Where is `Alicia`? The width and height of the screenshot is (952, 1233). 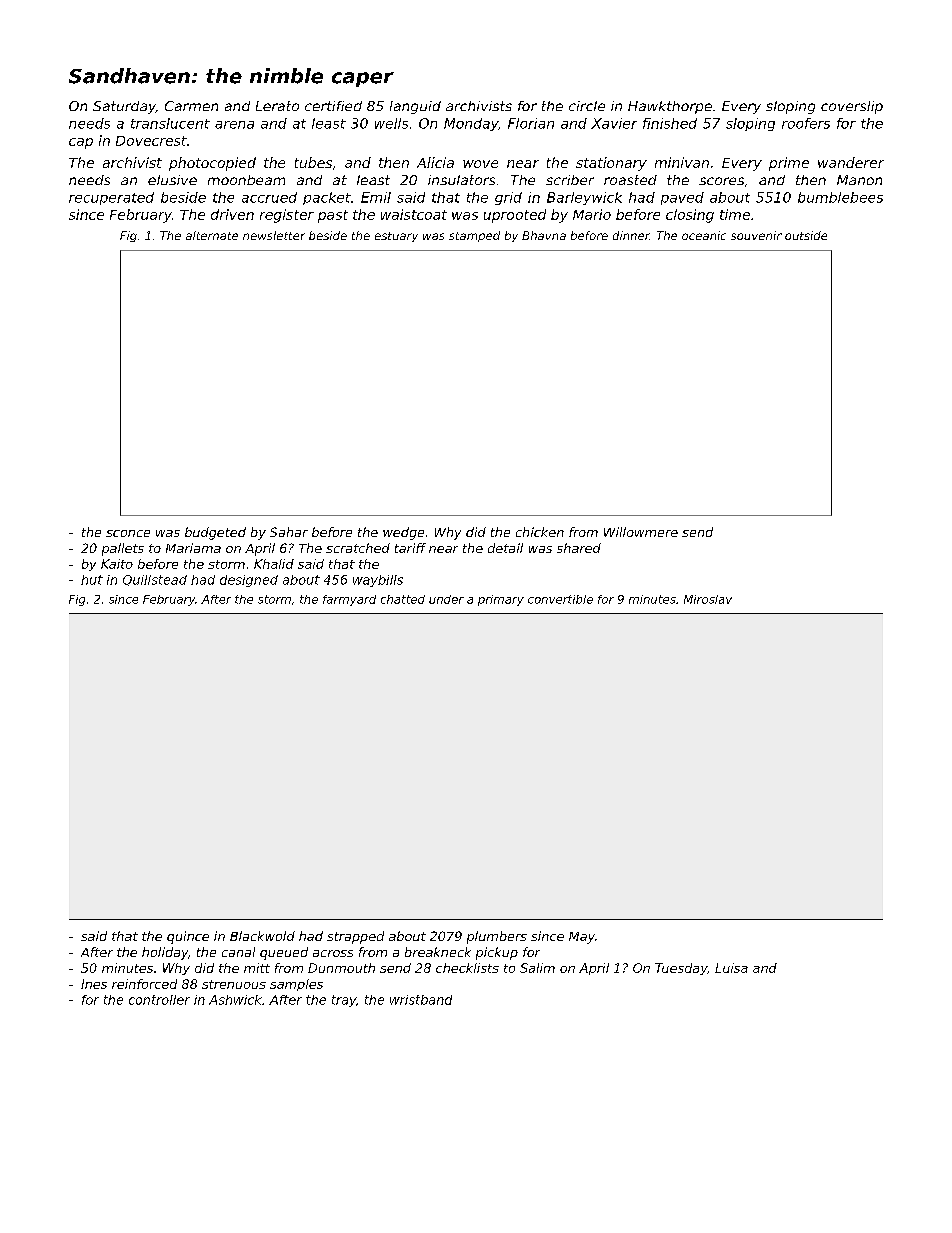
Alicia is located at coordinates (435, 162).
